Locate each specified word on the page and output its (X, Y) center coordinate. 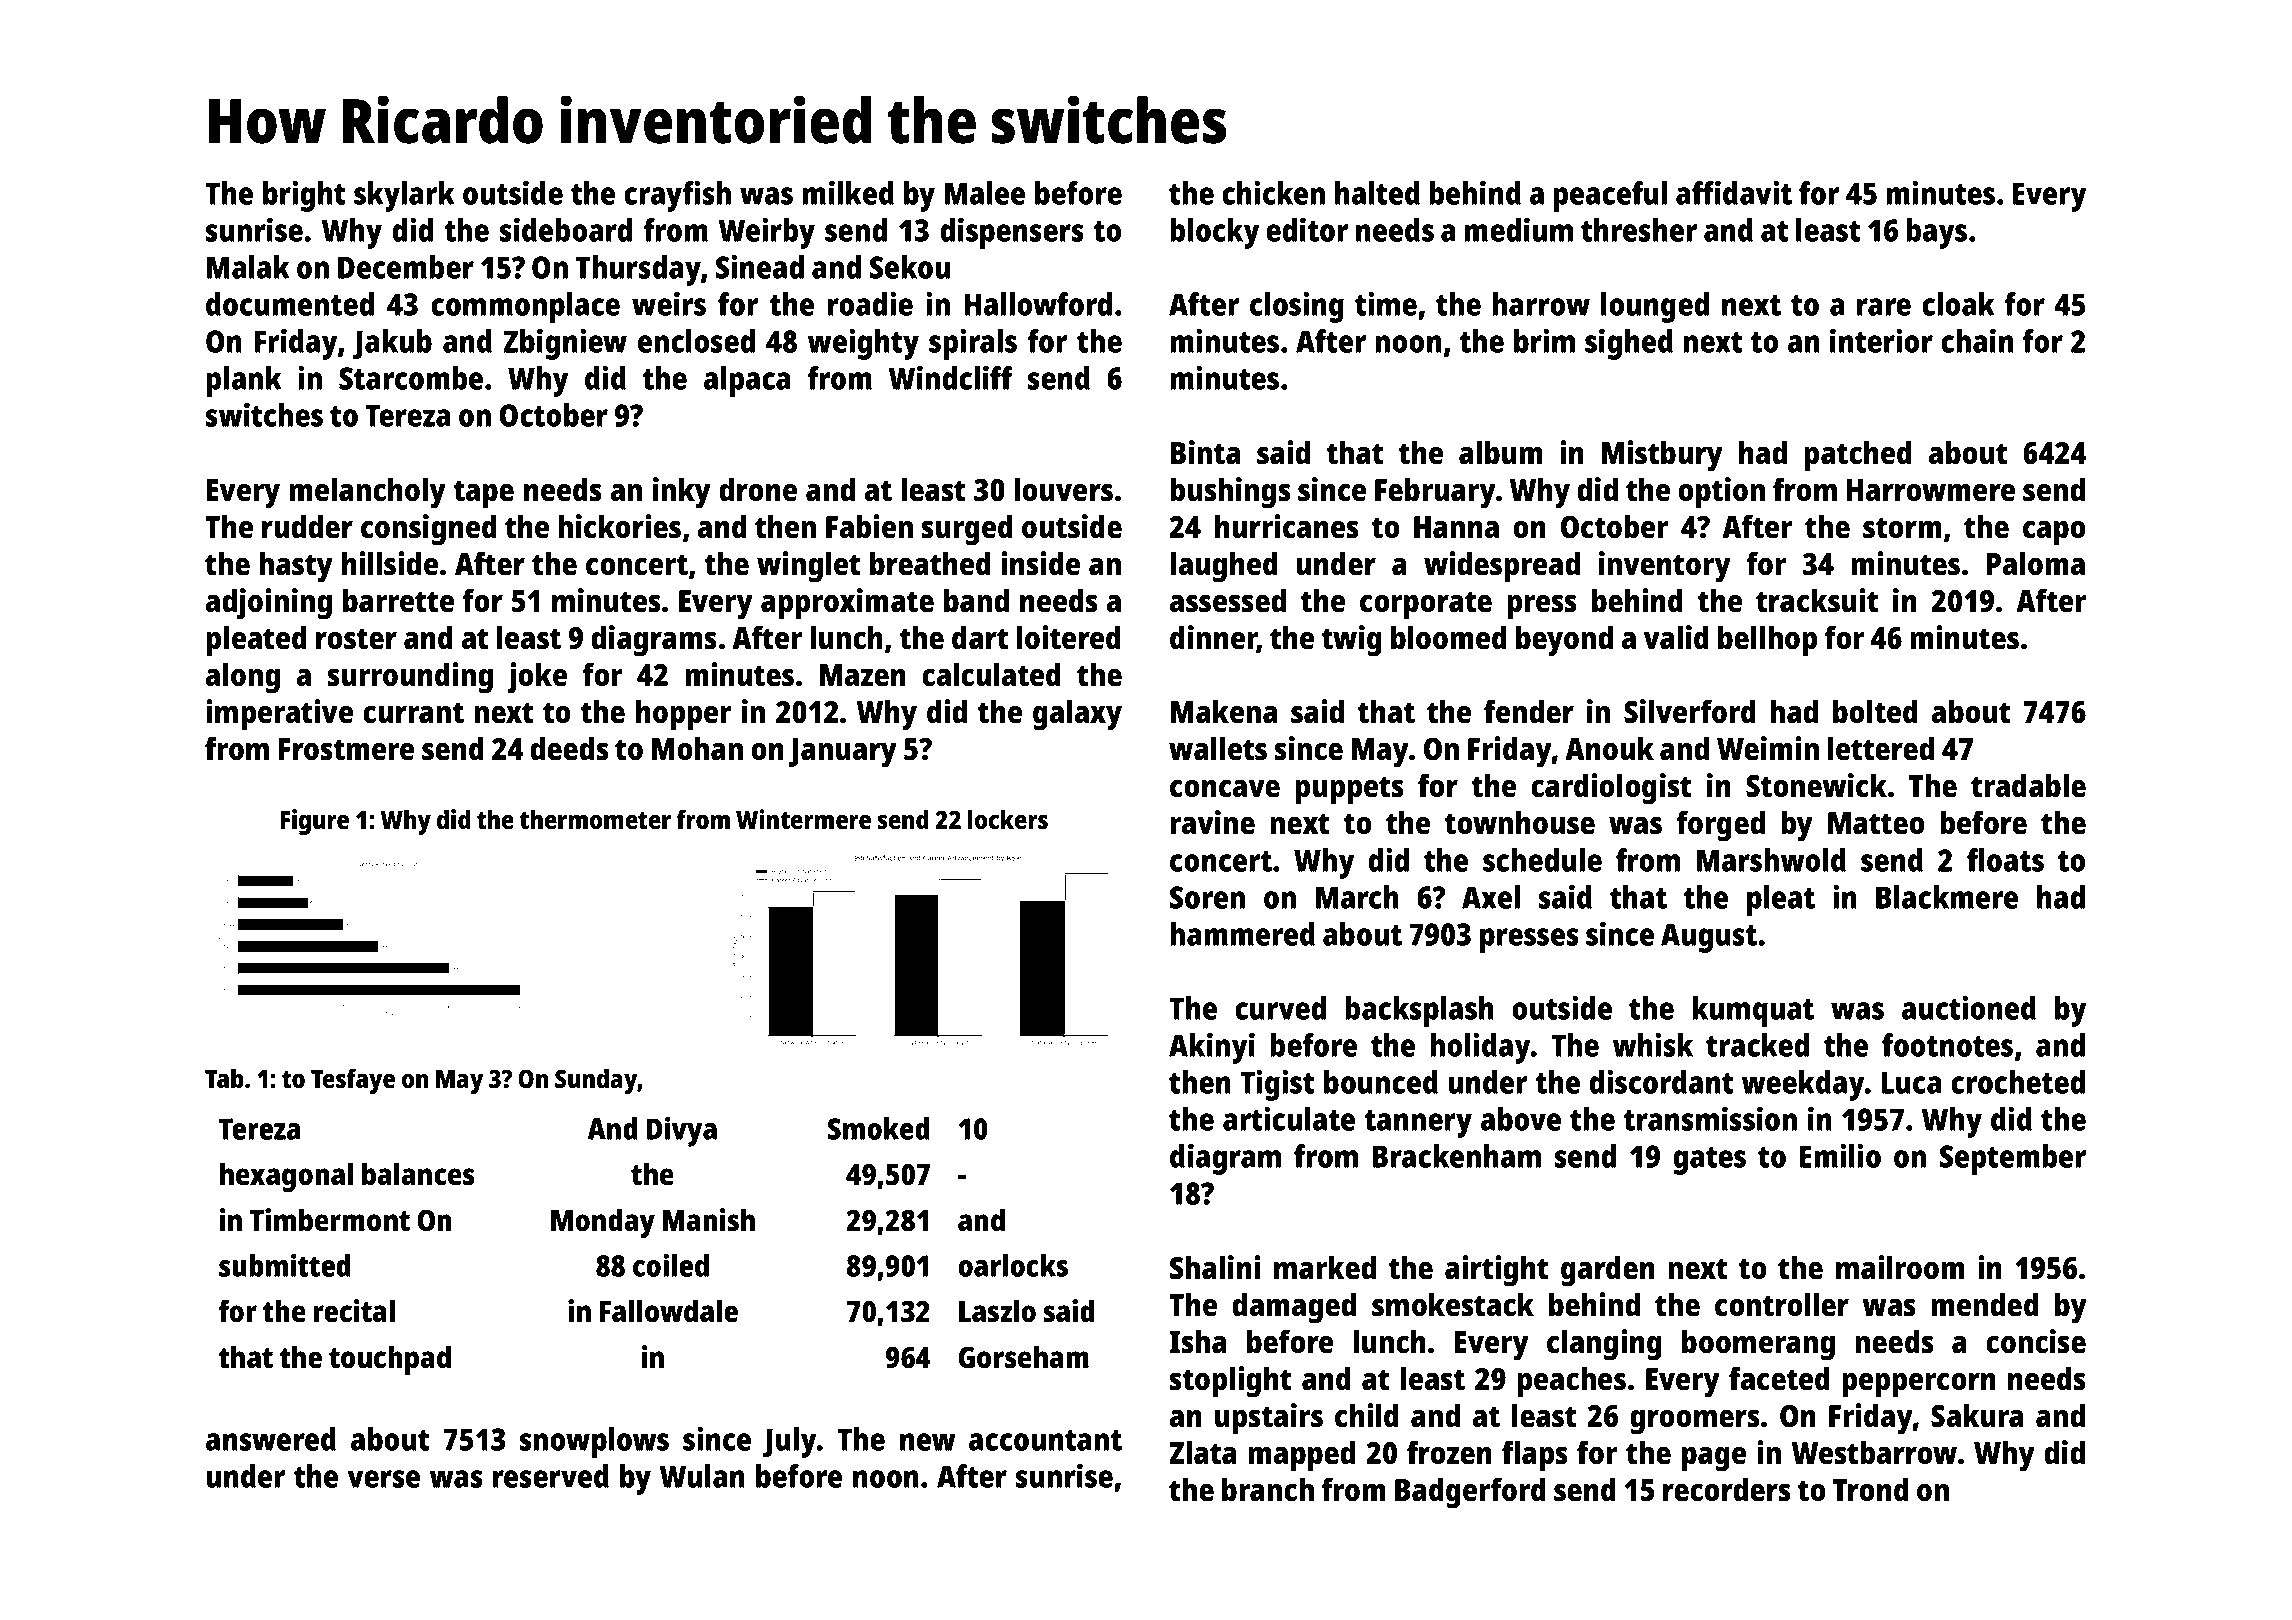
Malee (985, 193)
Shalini (1215, 1267)
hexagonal (286, 1177)
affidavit (1734, 192)
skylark (404, 196)
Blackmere (1947, 897)
